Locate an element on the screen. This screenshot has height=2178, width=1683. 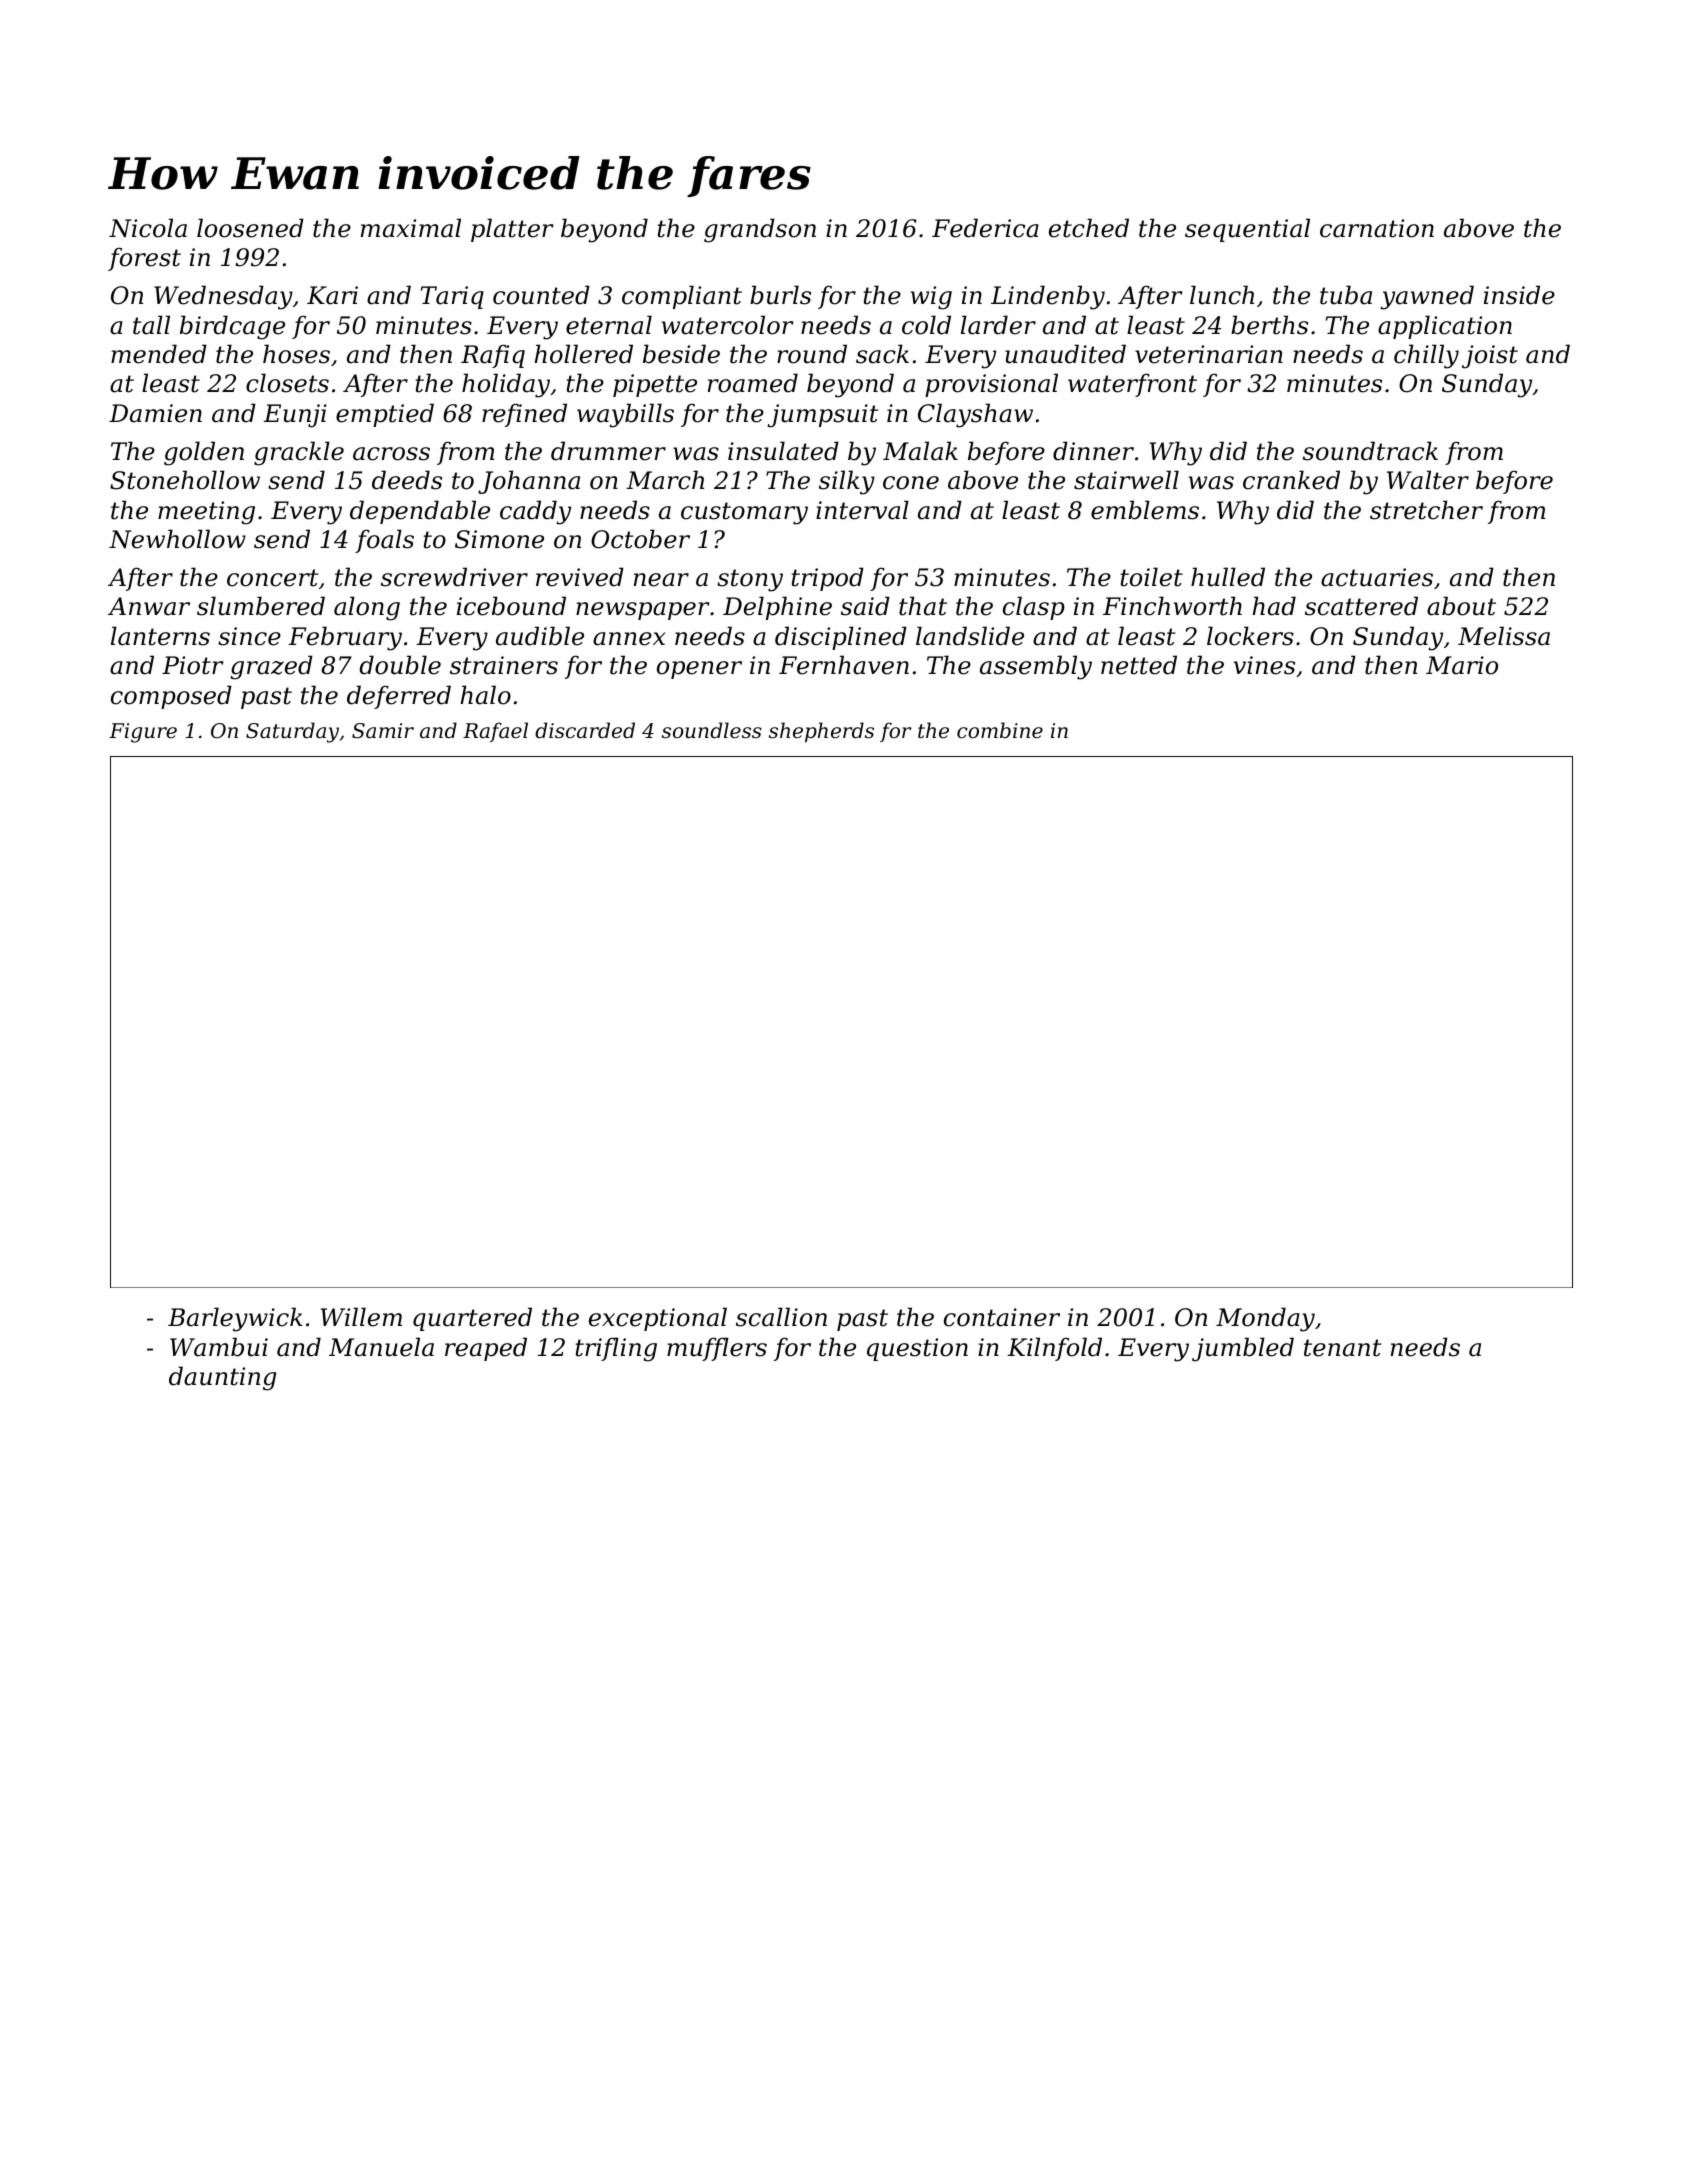
discarded is located at coordinates (585, 730).
